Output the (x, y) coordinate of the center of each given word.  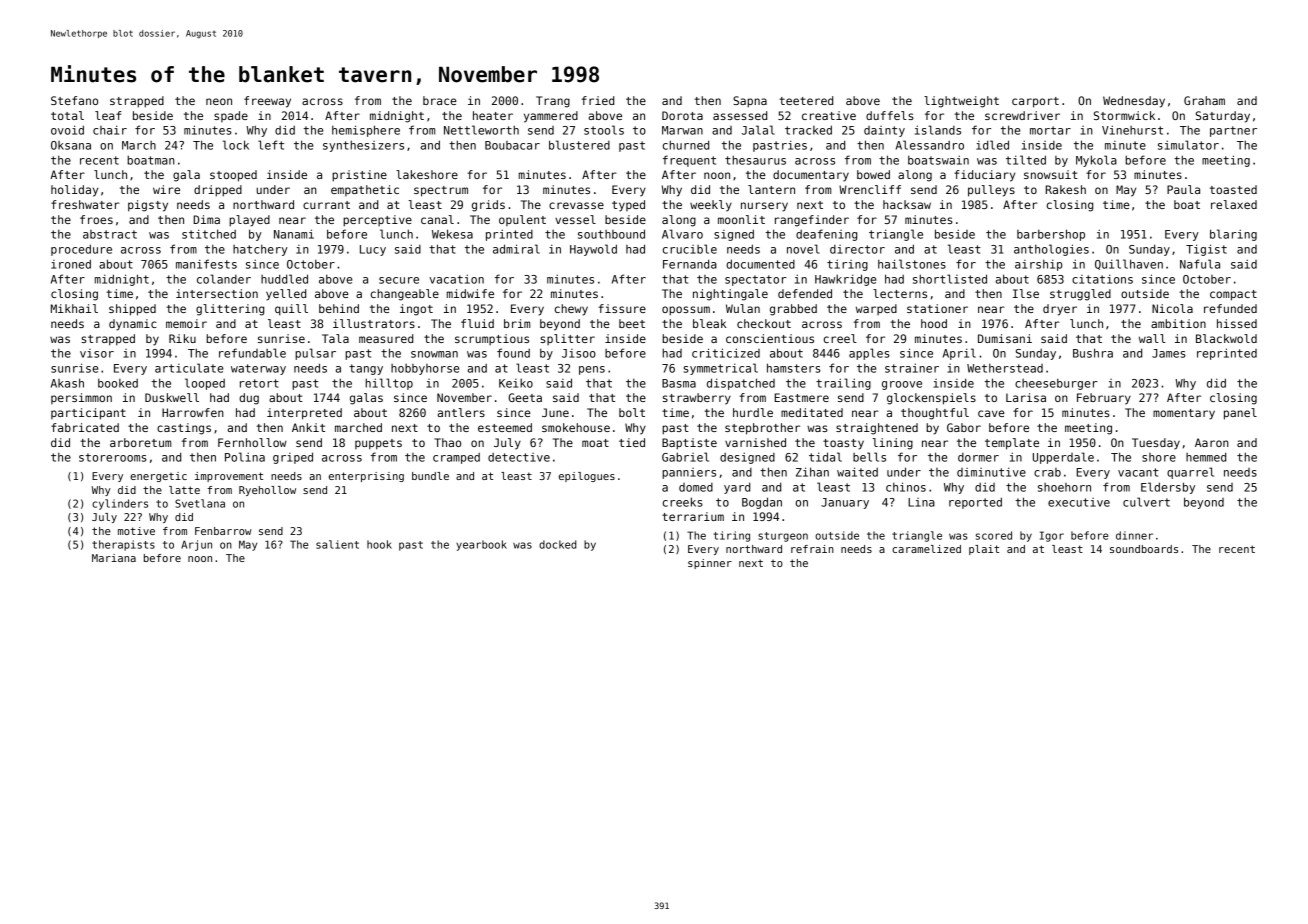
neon (219, 101)
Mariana (114, 558)
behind (339, 308)
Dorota (682, 115)
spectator (756, 280)
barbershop (1051, 235)
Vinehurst (1132, 130)
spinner (710, 564)
